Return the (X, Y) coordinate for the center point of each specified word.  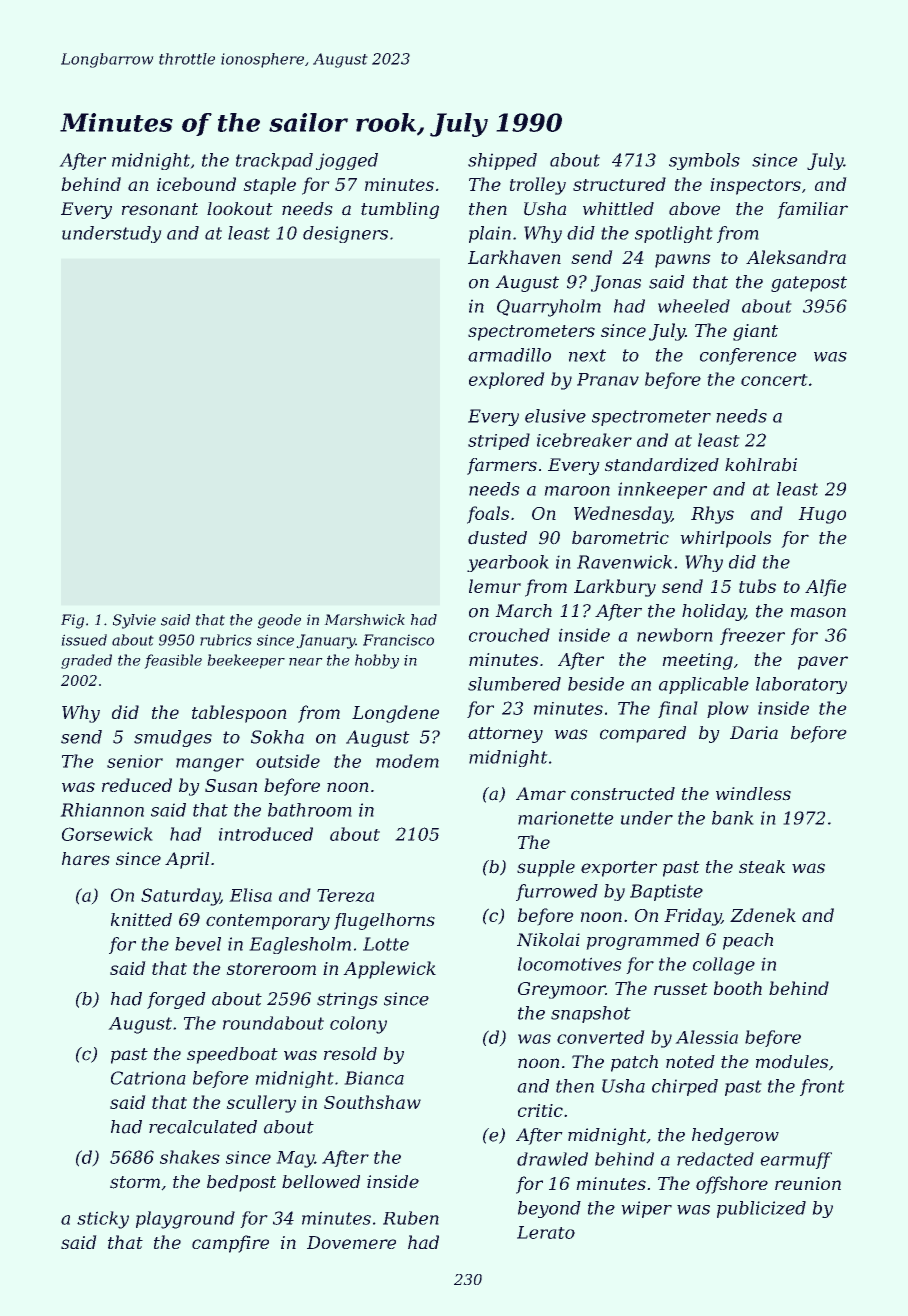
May (295, 1159)
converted (601, 1037)
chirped (685, 1087)
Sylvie (134, 621)
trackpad (274, 161)
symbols (704, 161)
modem (407, 761)
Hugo (822, 515)
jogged (347, 161)
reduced (137, 785)
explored (507, 380)
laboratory (801, 685)
